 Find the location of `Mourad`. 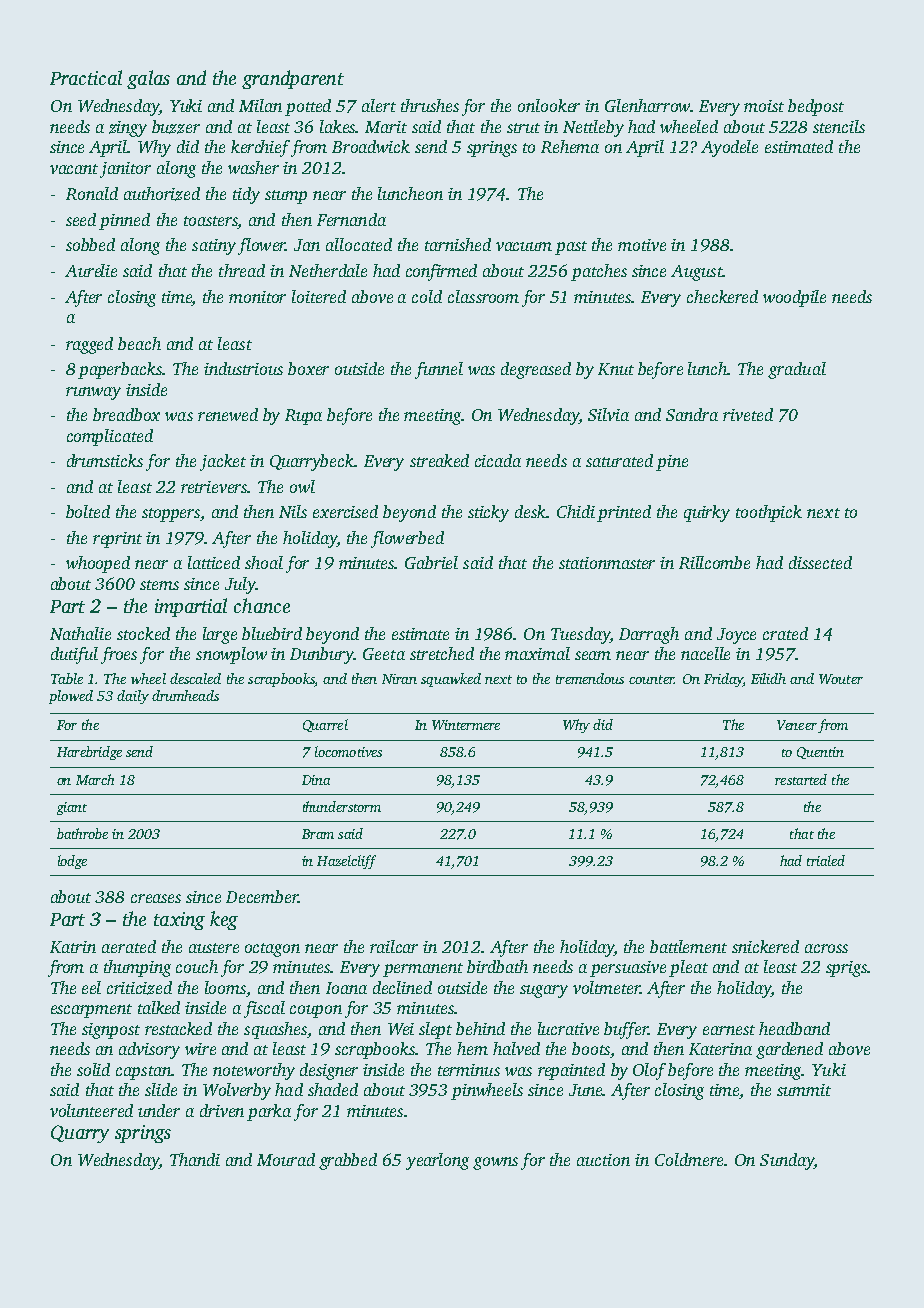

Mourad is located at coordinates (286, 1159).
